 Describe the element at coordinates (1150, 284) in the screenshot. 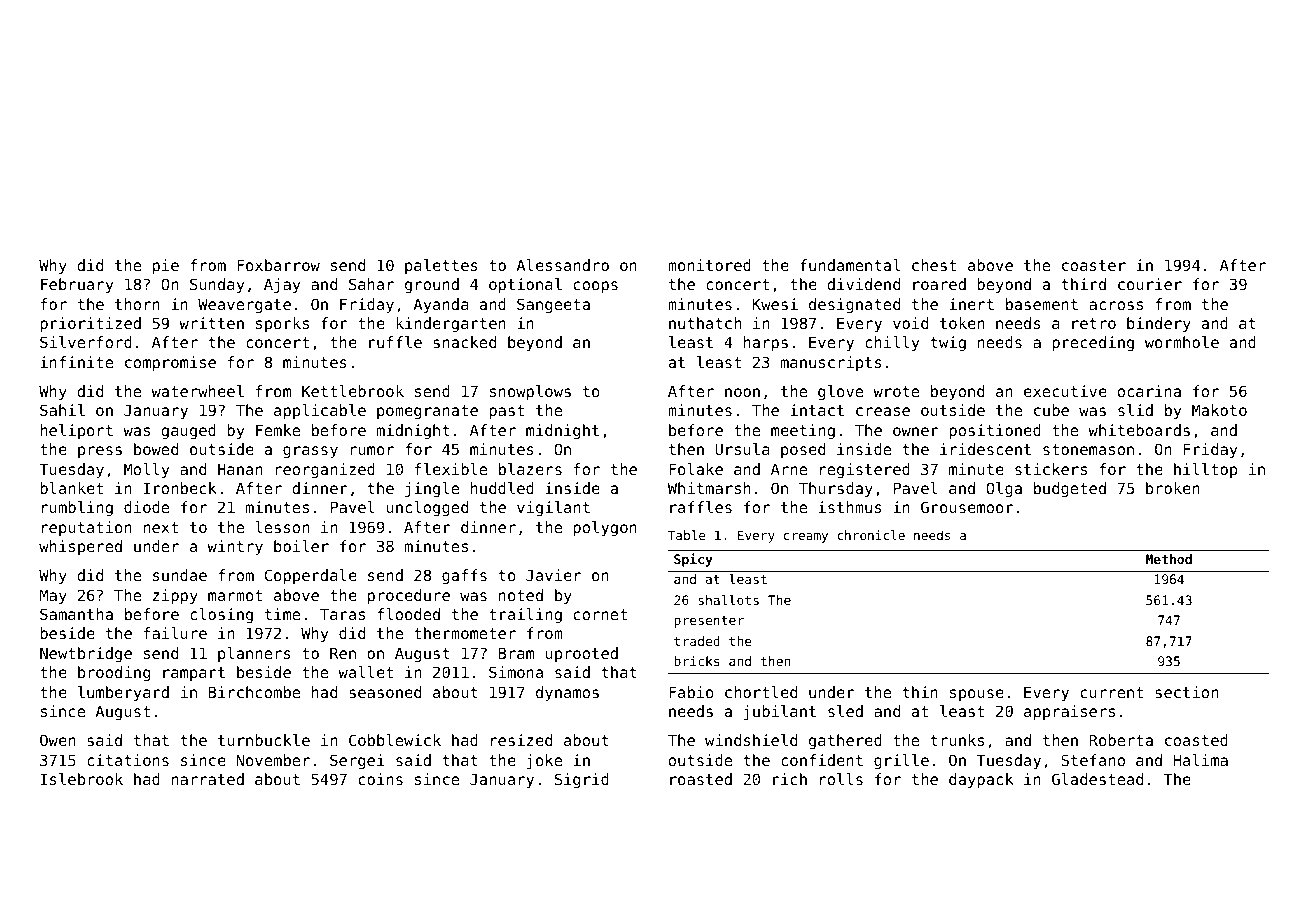

I see `courier` at that location.
